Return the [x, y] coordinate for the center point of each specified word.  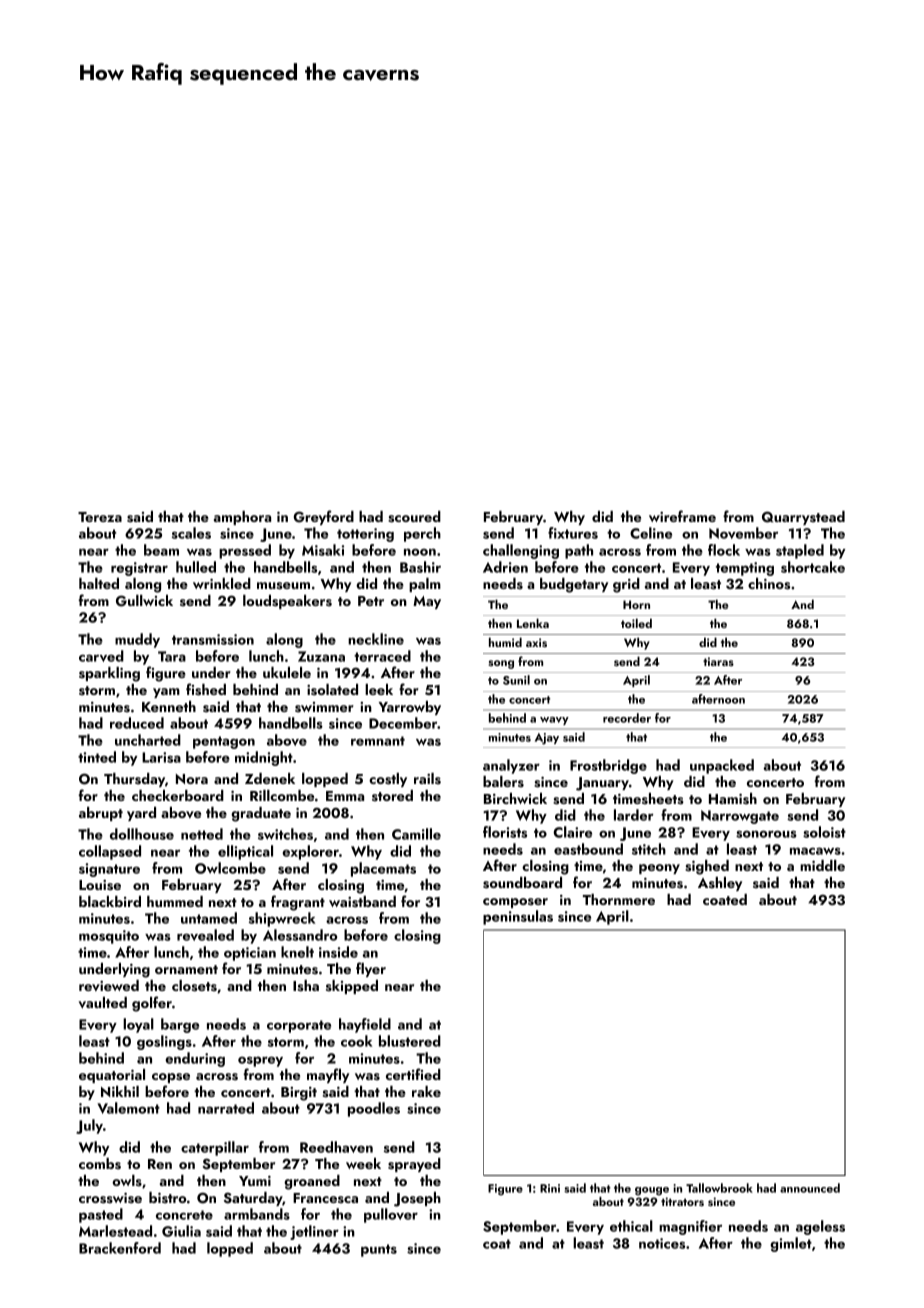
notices [662, 1243]
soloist [824, 832]
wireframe [682, 516]
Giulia [181, 1231]
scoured [414, 517]
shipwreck [282, 919]
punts [379, 1250]
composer [515, 903]
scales [191, 533]
